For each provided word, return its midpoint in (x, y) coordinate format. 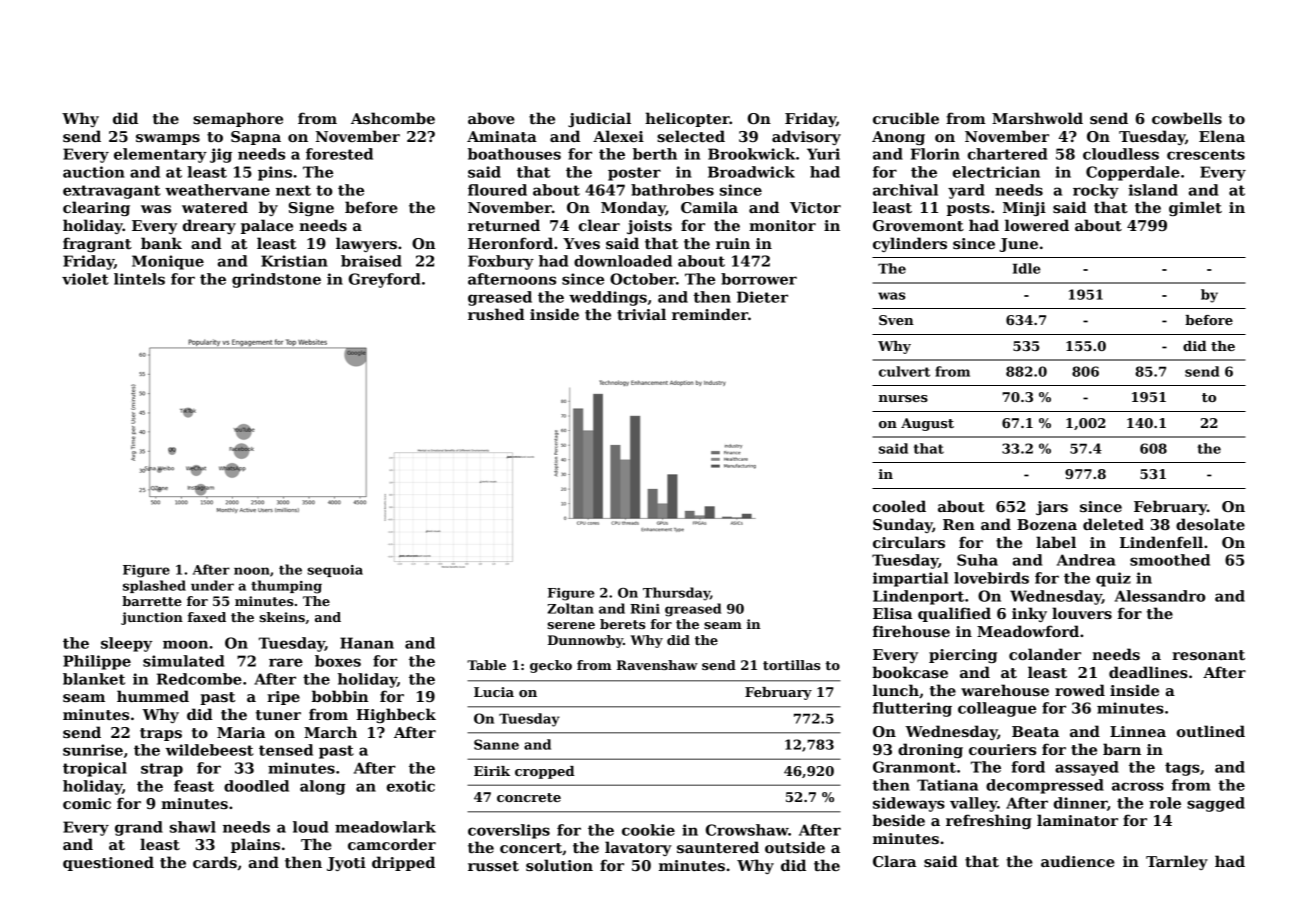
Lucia (494, 692)
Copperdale (1133, 173)
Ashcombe (393, 118)
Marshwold (1037, 118)
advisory (806, 137)
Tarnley (1177, 862)
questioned (108, 863)
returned (504, 225)
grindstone (276, 280)
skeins (282, 617)
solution (559, 865)
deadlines (1148, 672)
